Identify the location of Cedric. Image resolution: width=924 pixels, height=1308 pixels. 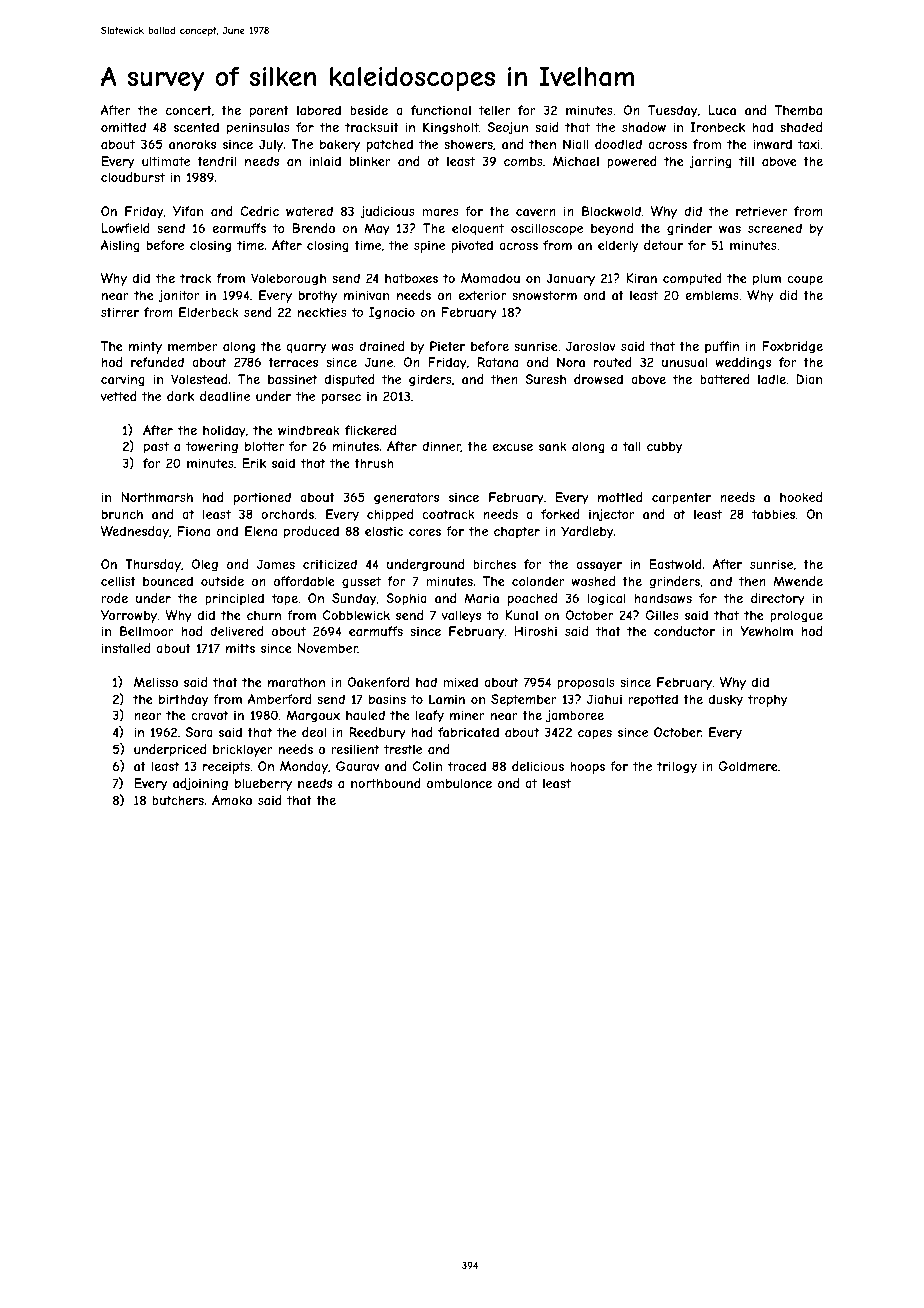
(259, 211).
